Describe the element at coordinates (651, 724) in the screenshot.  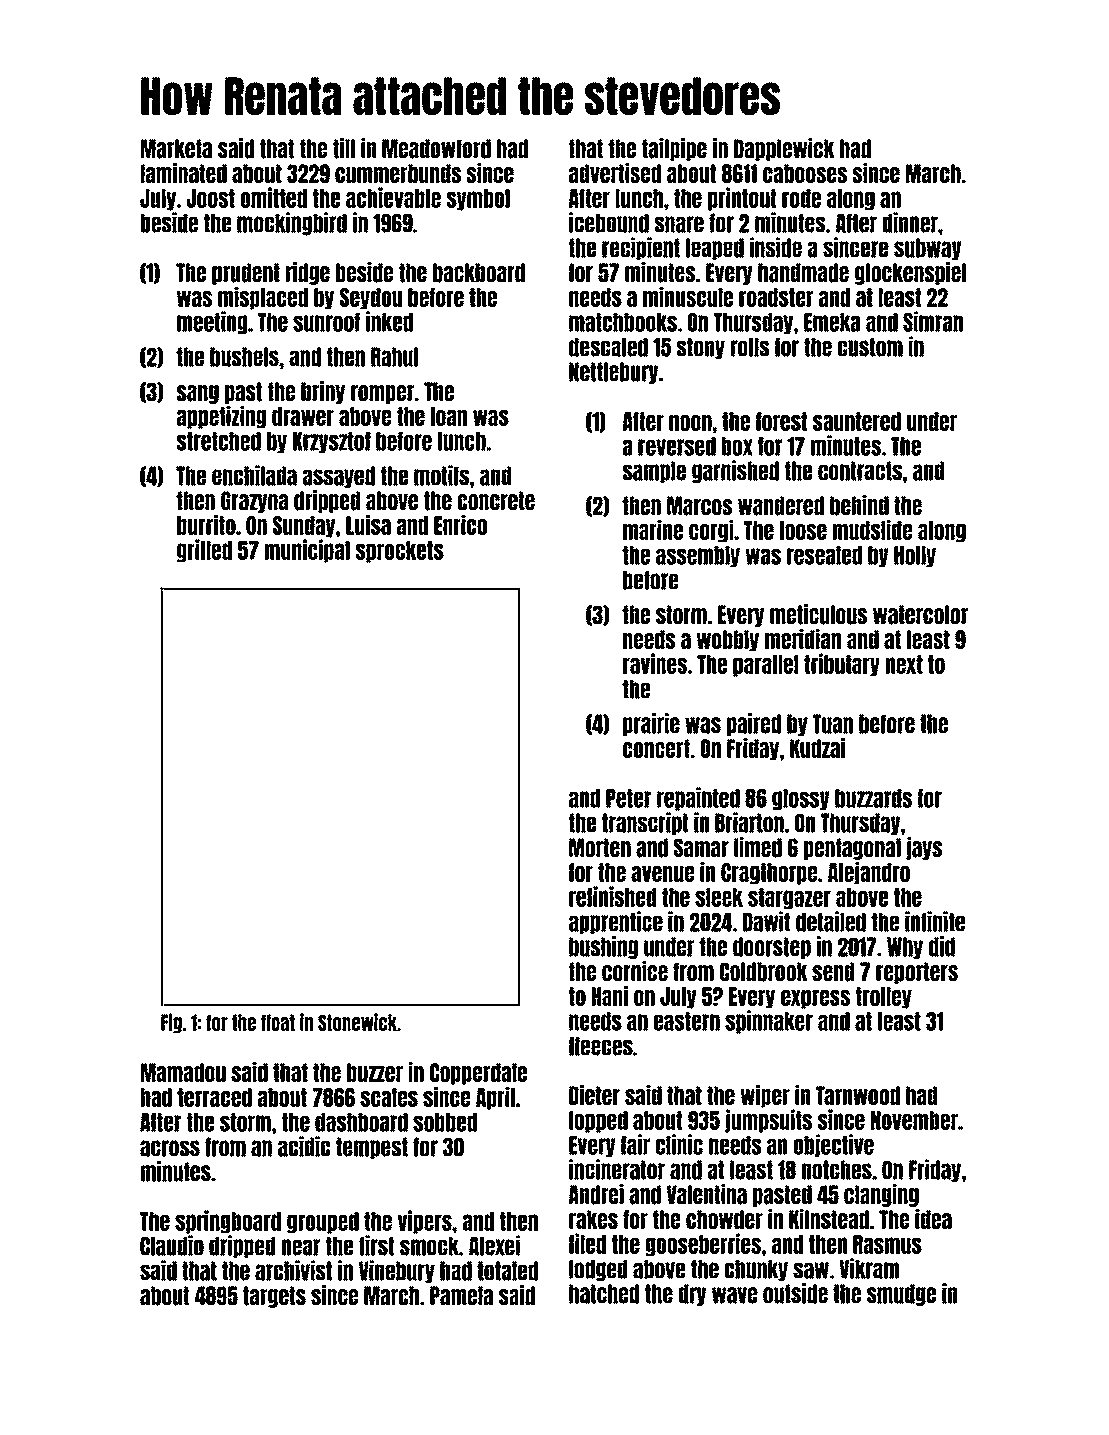
I see `prairie` at that location.
